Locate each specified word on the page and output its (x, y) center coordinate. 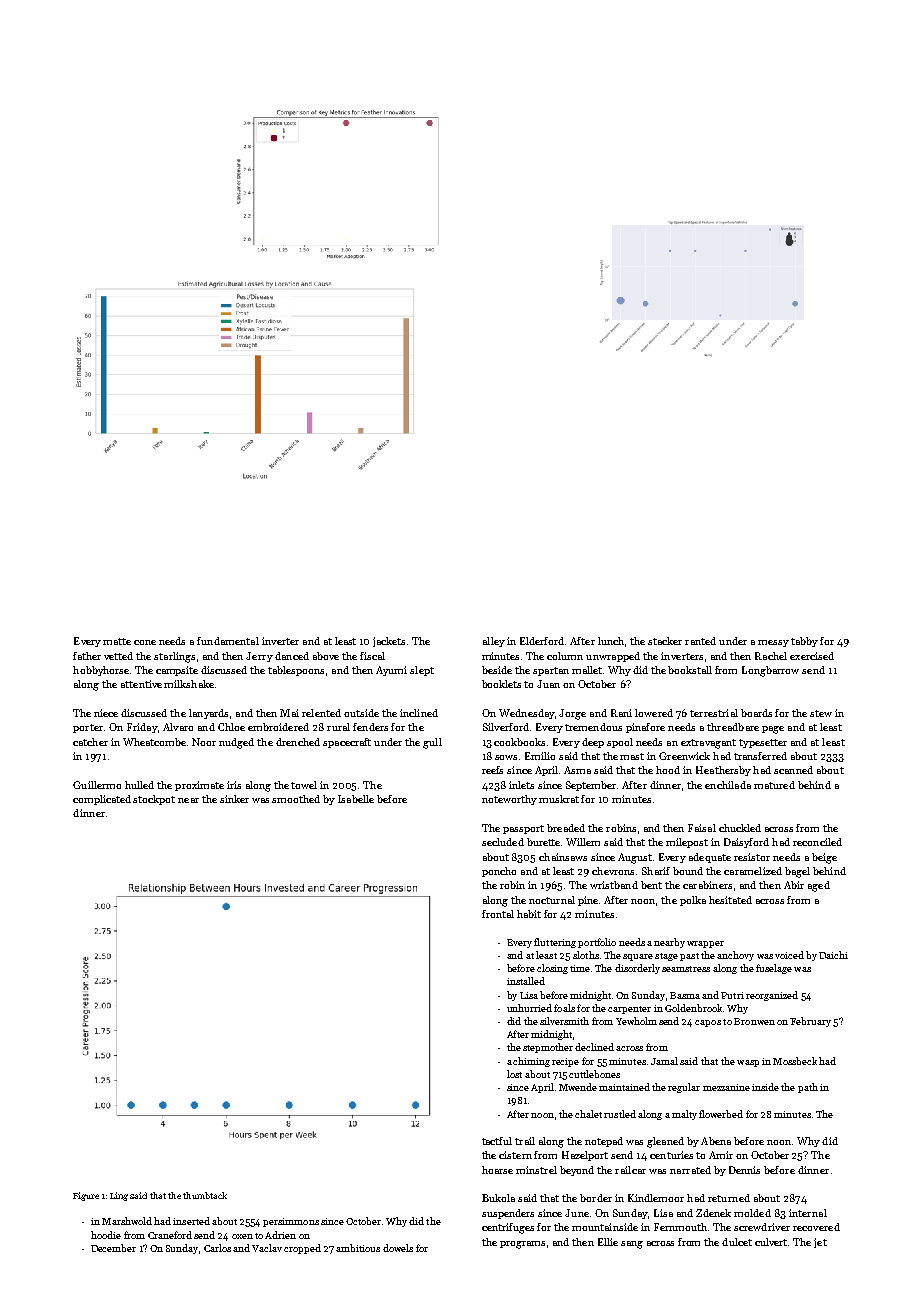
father (87, 656)
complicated (102, 800)
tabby (804, 642)
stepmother (548, 1048)
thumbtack (205, 1195)
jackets (389, 642)
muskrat (559, 799)
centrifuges (508, 1228)
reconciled (817, 842)
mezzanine (726, 1087)
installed (526, 981)
